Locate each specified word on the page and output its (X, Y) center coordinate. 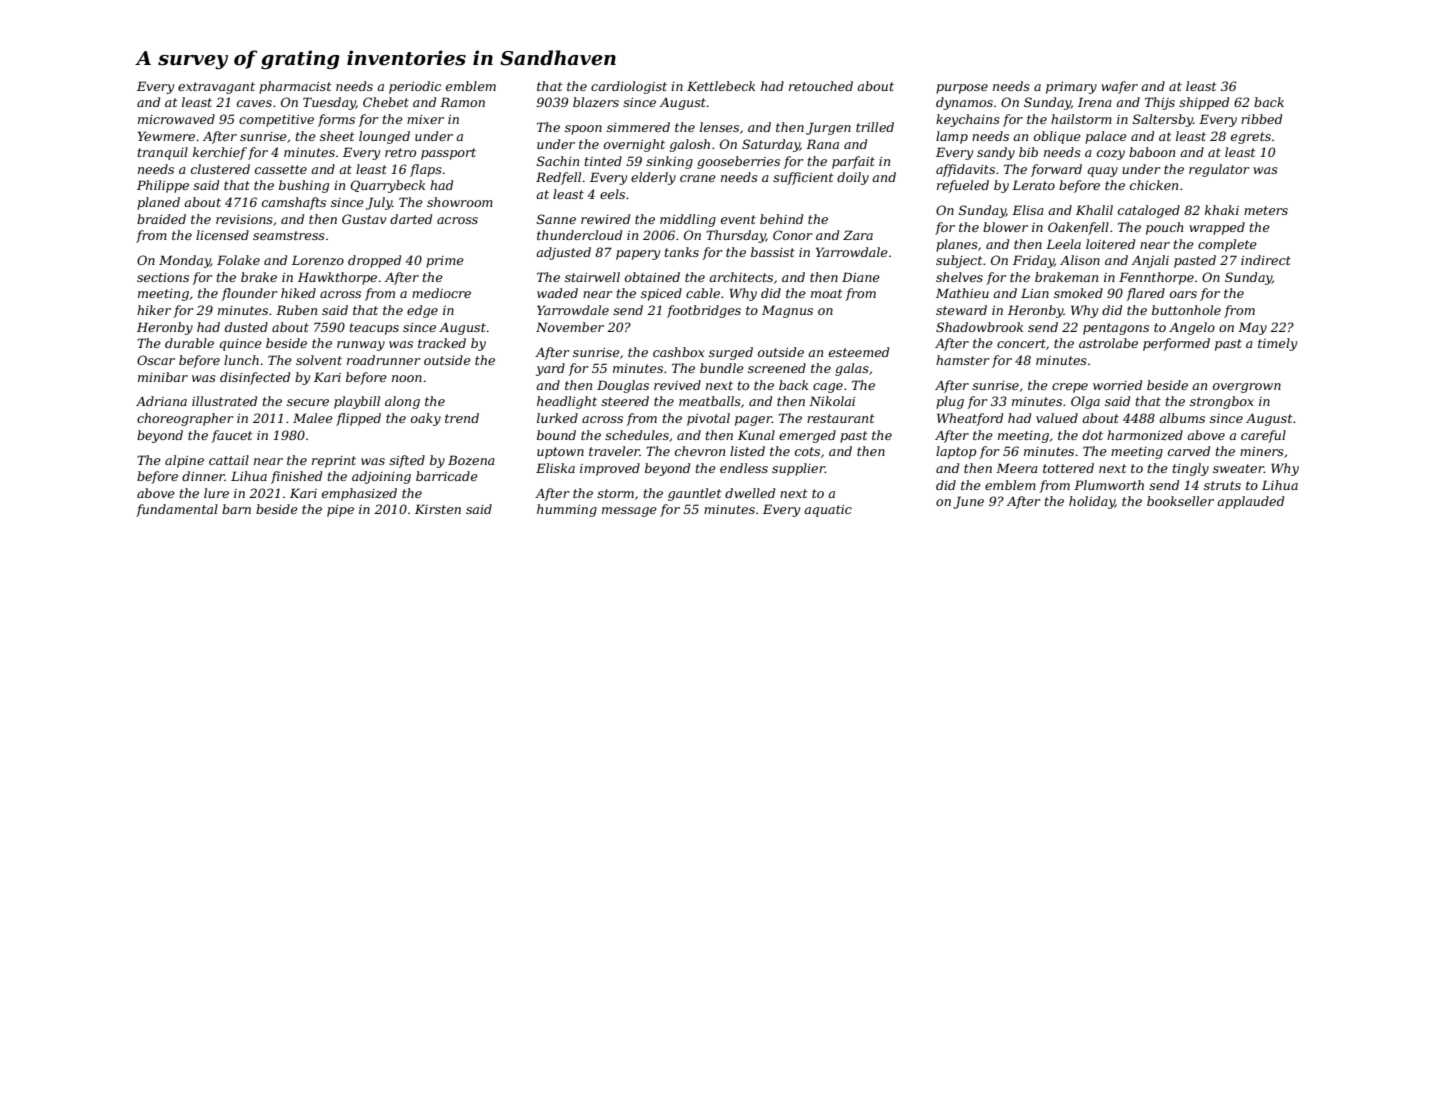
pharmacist (295, 87)
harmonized (1145, 435)
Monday (185, 261)
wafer (1119, 87)
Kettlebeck (721, 86)
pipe (340, 511)
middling (688, 220)
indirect (1266, 260)
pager (753, 421)
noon (407, 378)
